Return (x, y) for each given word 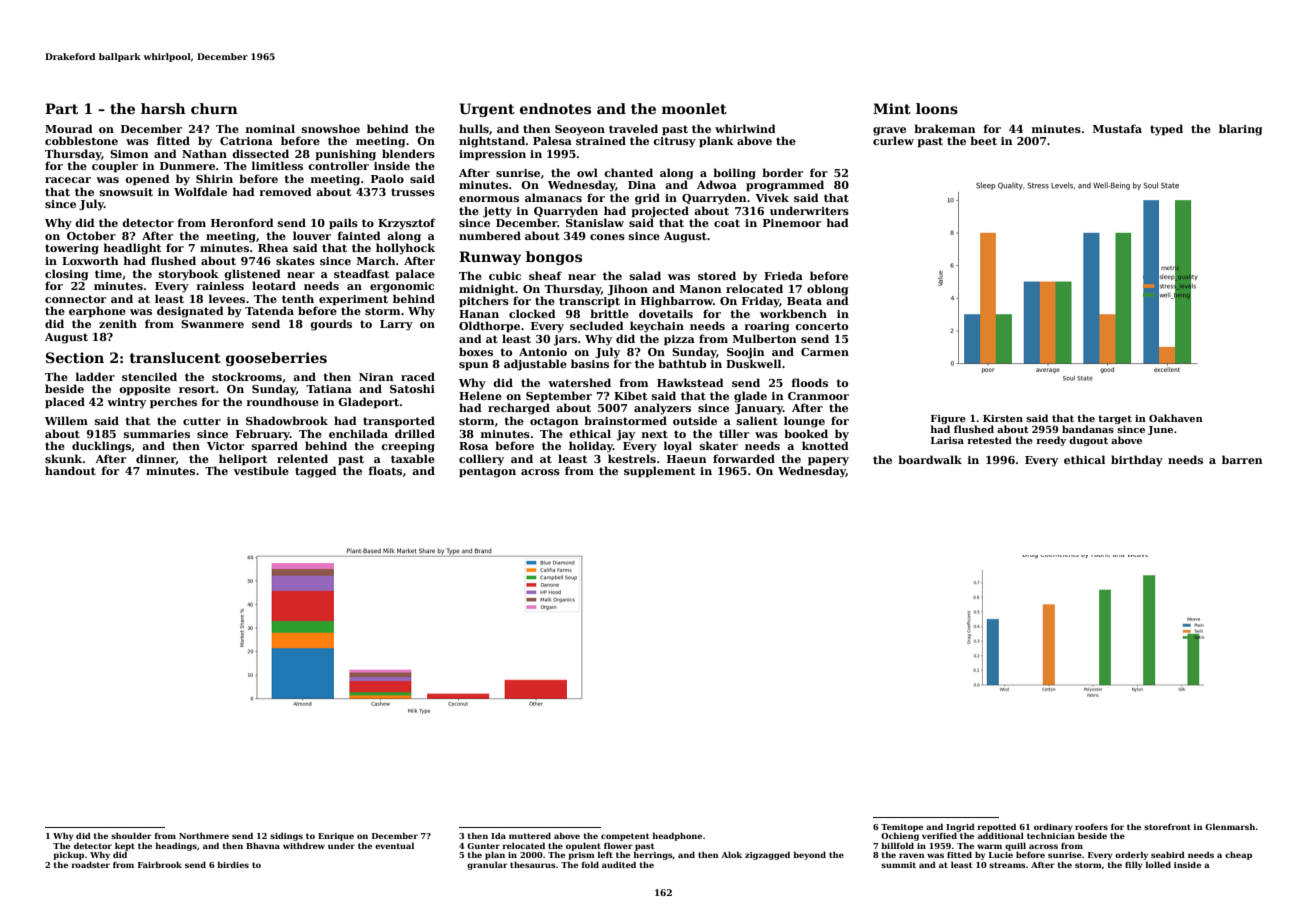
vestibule (261, 470)
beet (983, 140)
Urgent (487, 110)
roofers (1091, 827)
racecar (68, 180)
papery (828, 461)
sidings (286, 837)
